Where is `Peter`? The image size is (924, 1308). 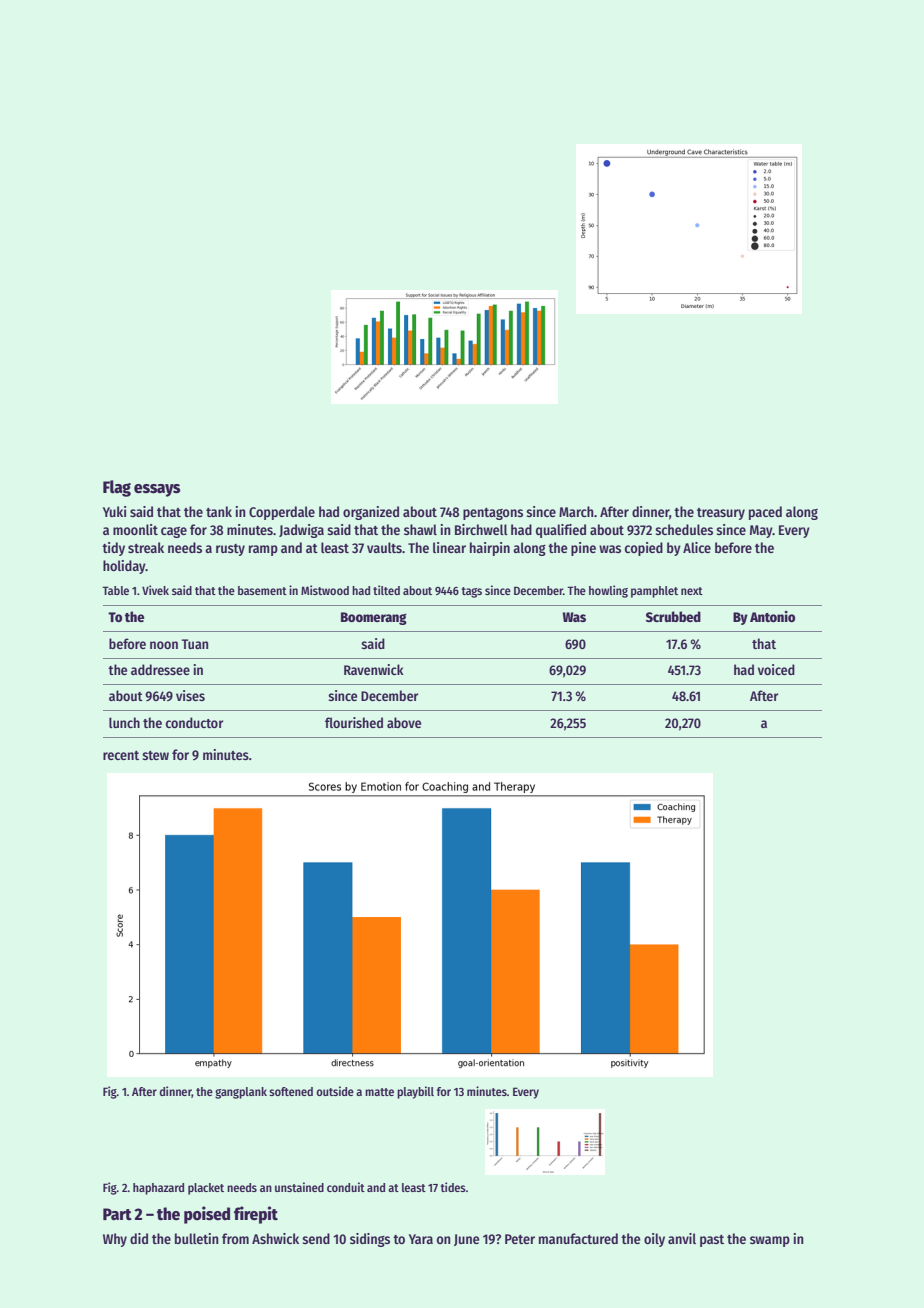
Peter is located at coordinates (520, 1239).
